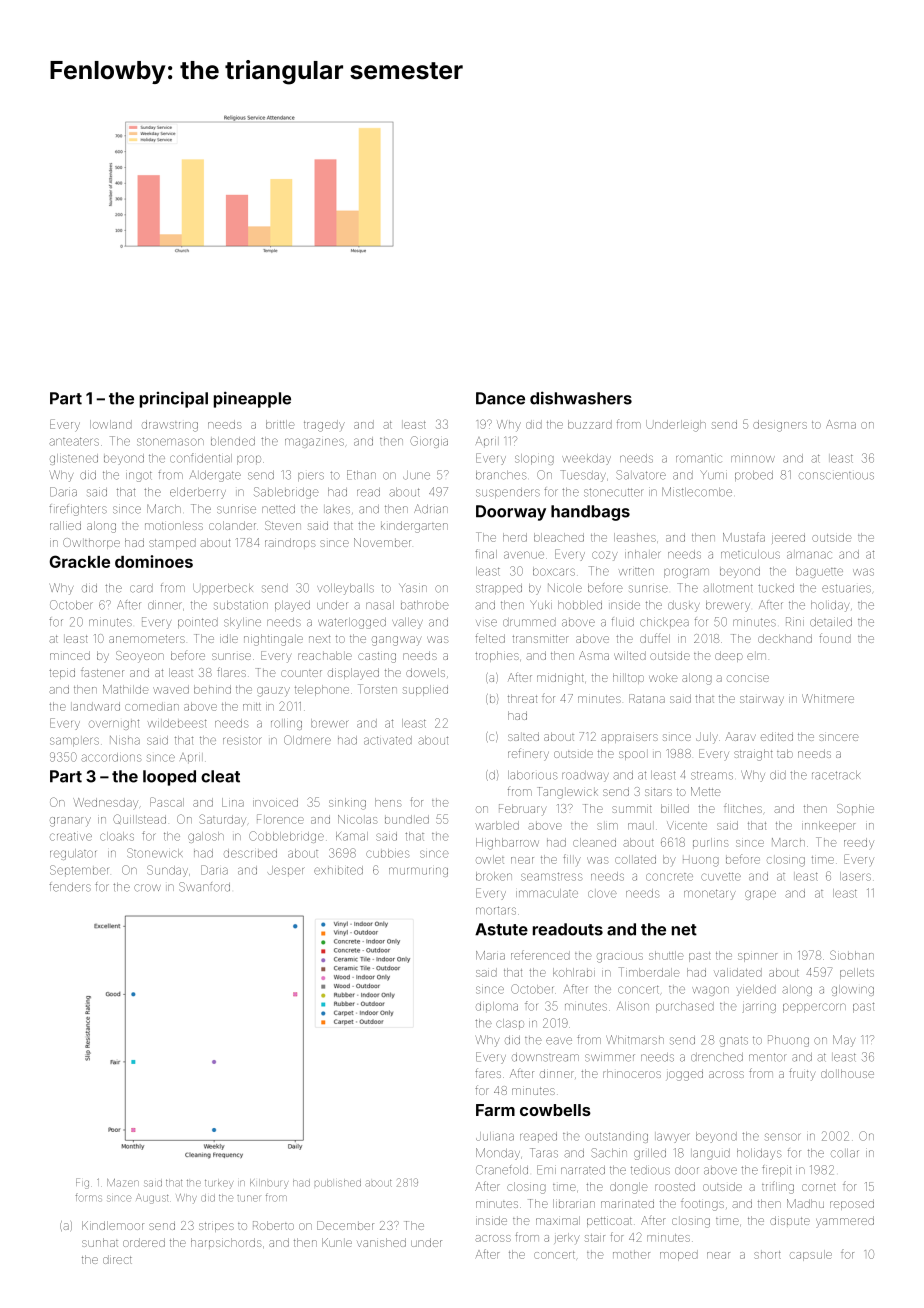 The width and height of the image is (924, 1308). Describe the element at coordinates (147, 888) in the image. I see `crow` at that location.
